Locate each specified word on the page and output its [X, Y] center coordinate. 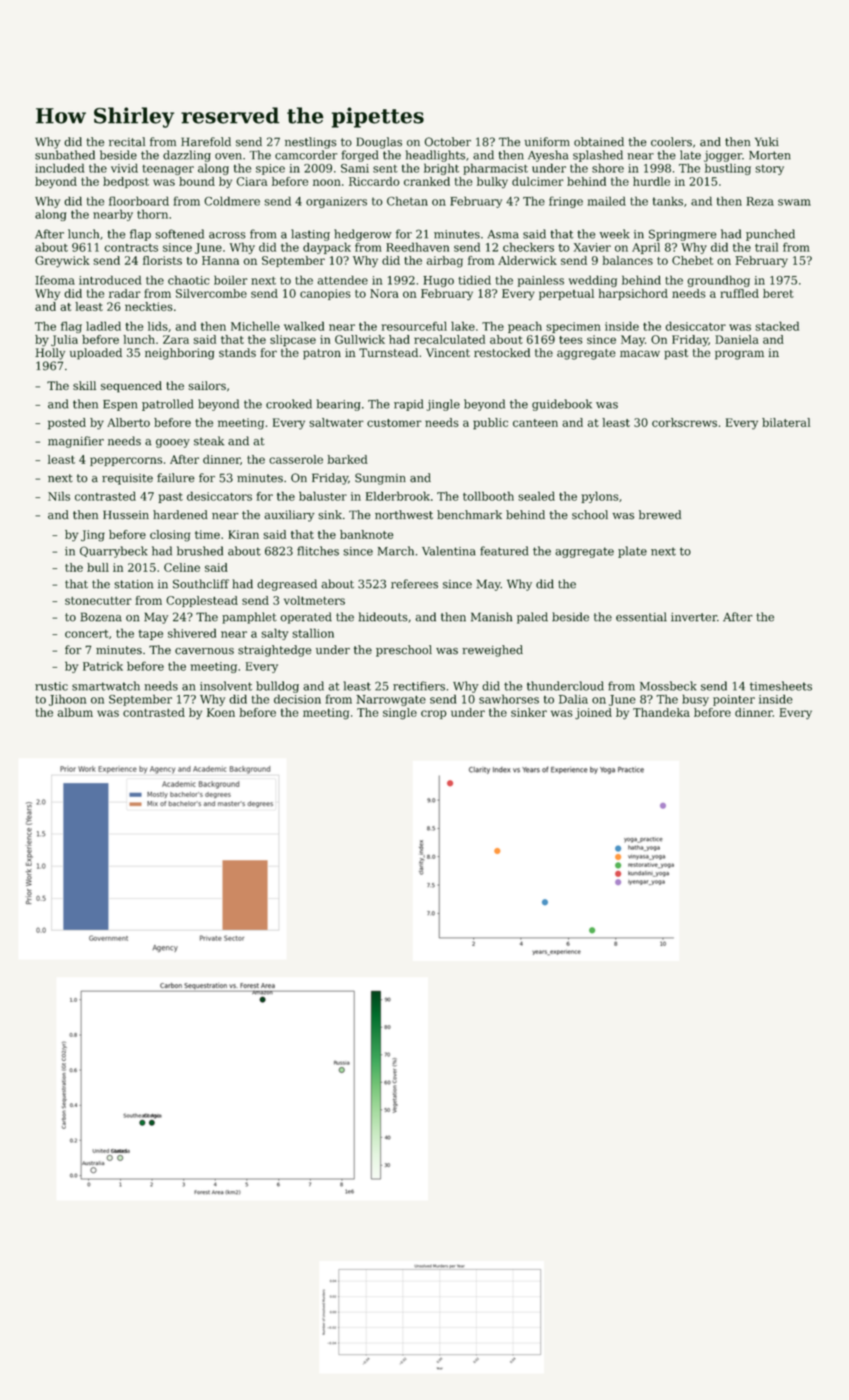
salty [275, 634]
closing [170, 536]
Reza [760, 201]
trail [766, 247]
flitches [318, 551]
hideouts [383, 617]
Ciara [252, 181]
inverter [694, 617]
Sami [355, 168]
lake [463, 326]
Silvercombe [211, 293]
